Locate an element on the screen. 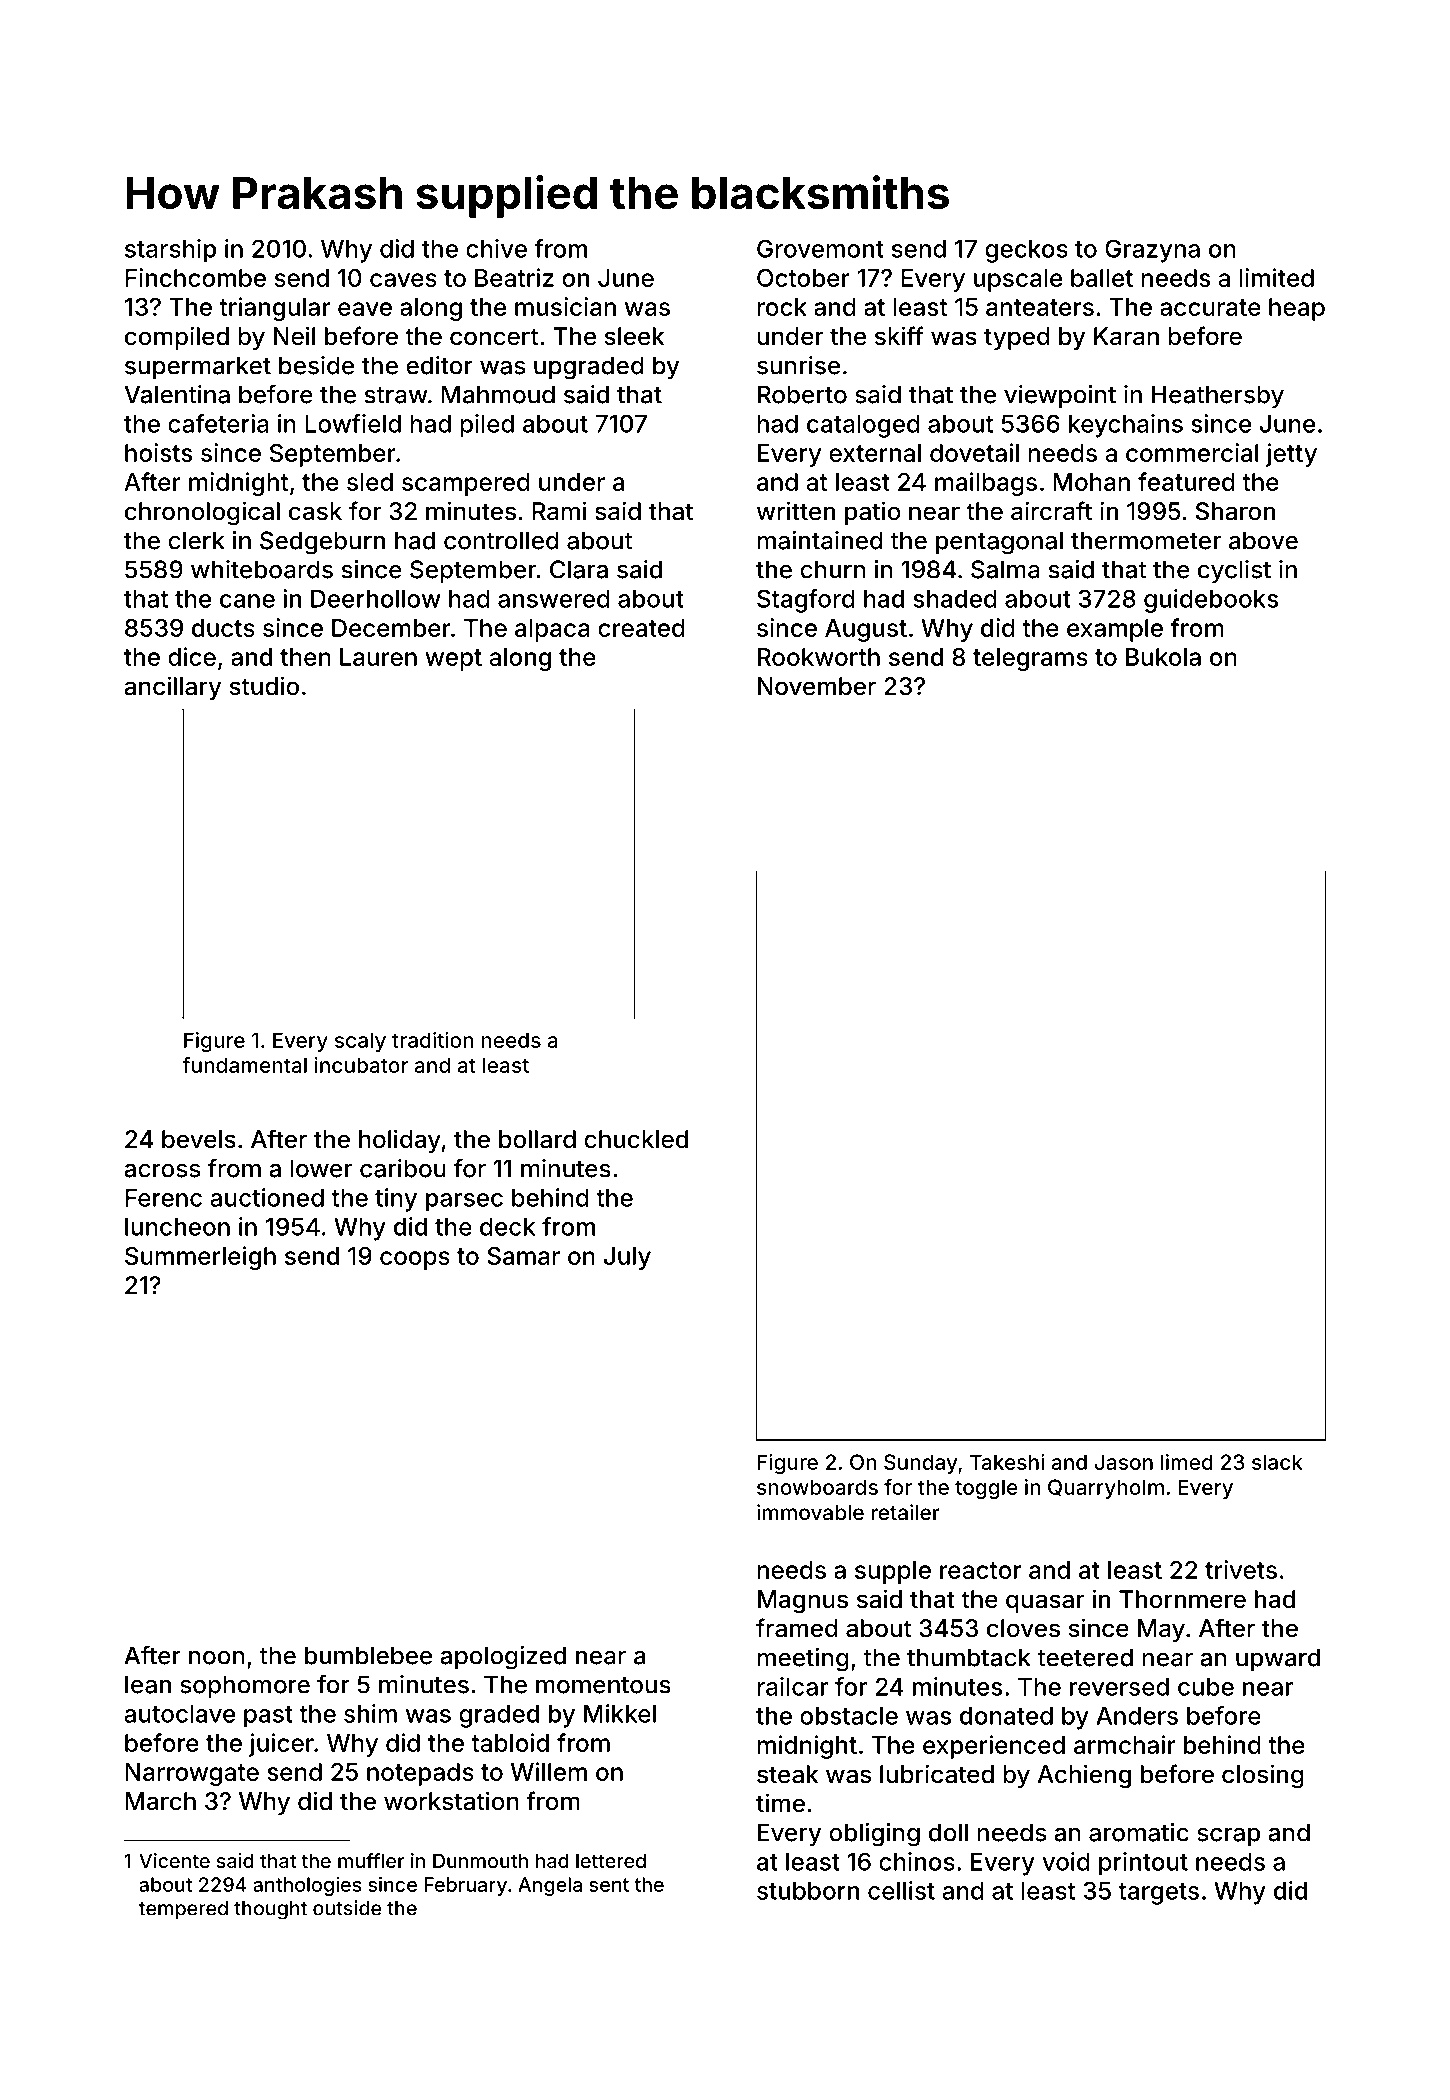 The height and width of the screenshot is (2100, 1450). coops is located at coordinates (415, 1260).
